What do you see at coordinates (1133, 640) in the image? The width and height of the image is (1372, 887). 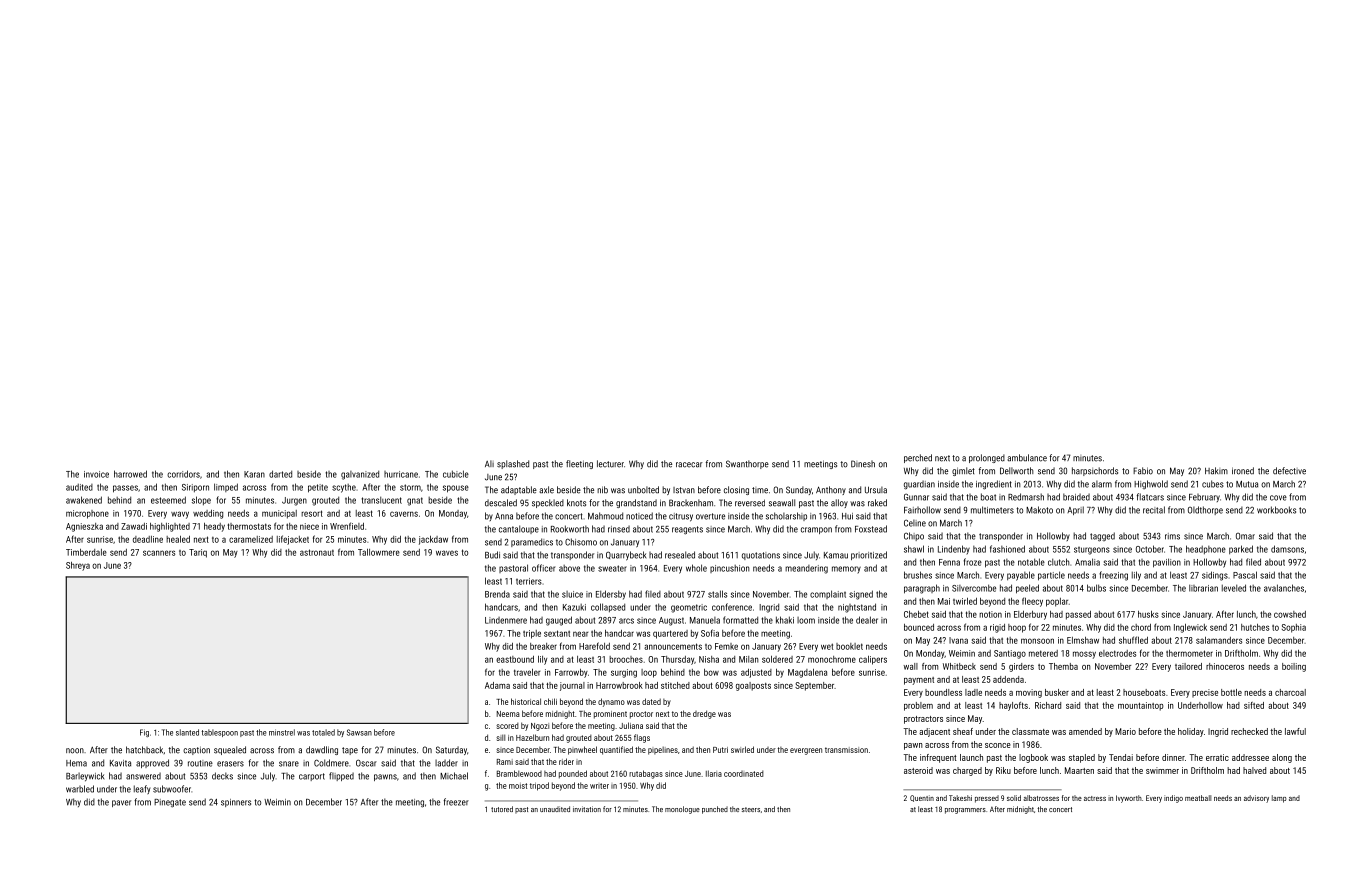 I see `shuffled` at bounding box center [1133, 640].
